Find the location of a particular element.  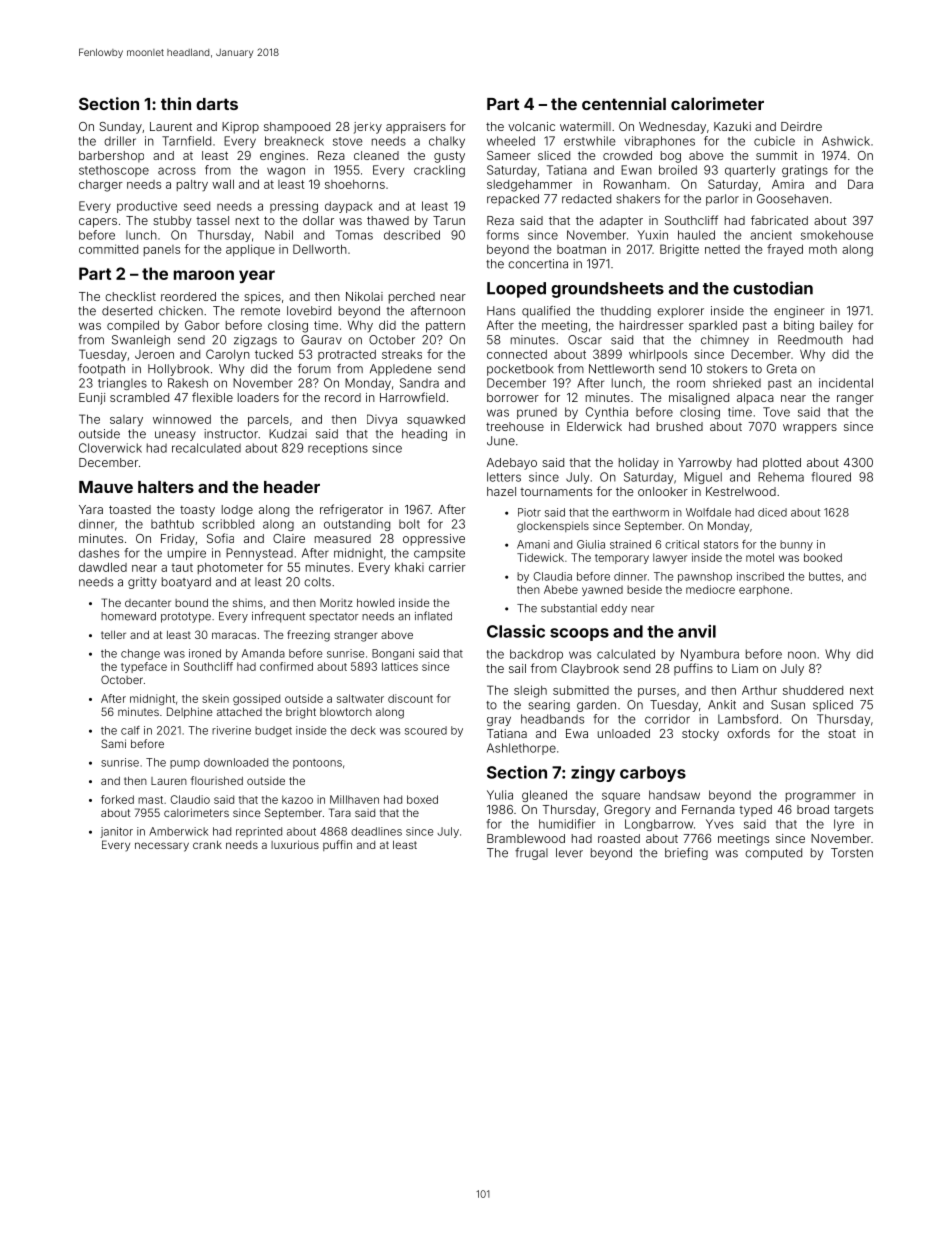

briefing is located at coordinates (686, 854).
